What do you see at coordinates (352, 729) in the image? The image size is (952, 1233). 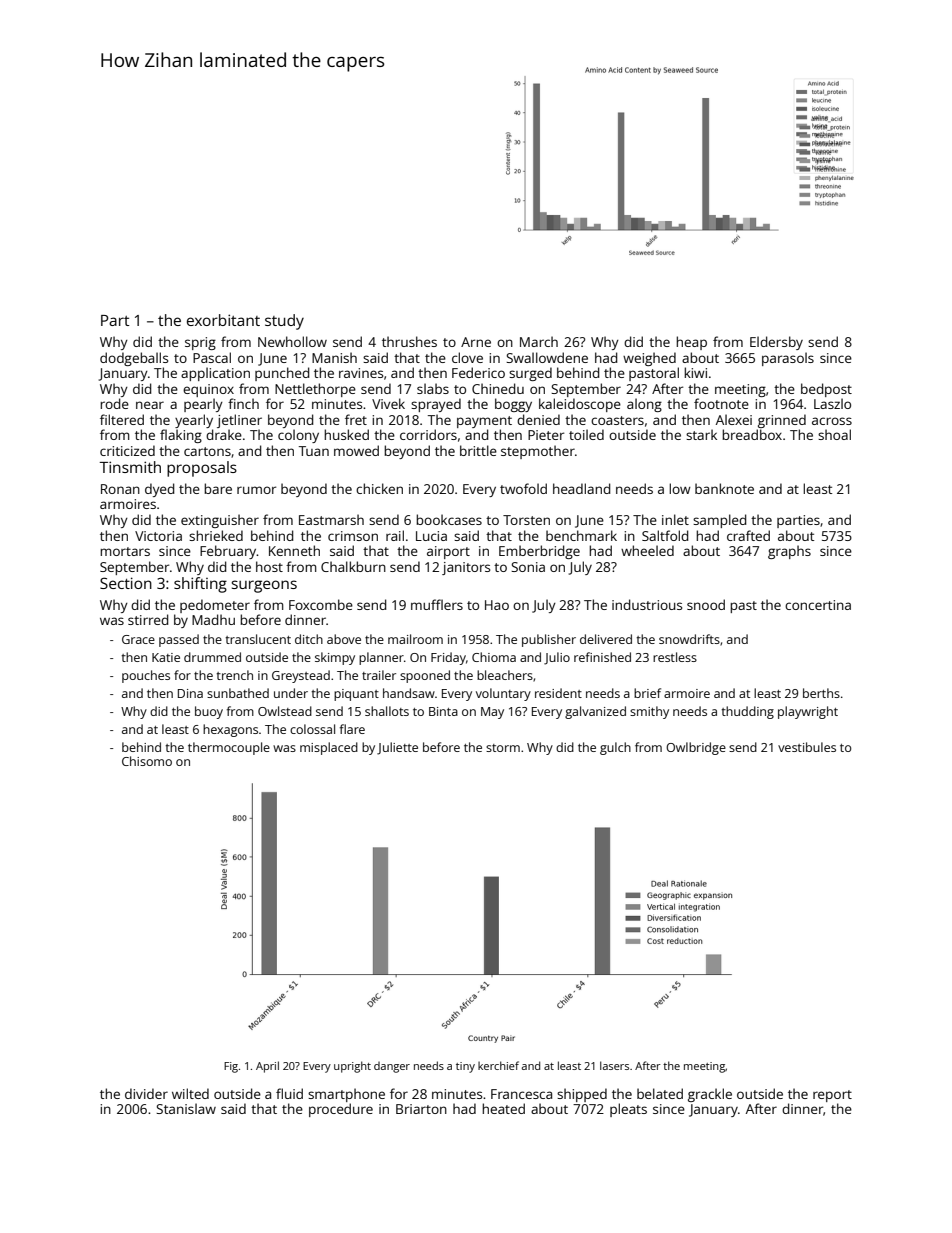 I see `flare` at bounding box center [352, 729].
